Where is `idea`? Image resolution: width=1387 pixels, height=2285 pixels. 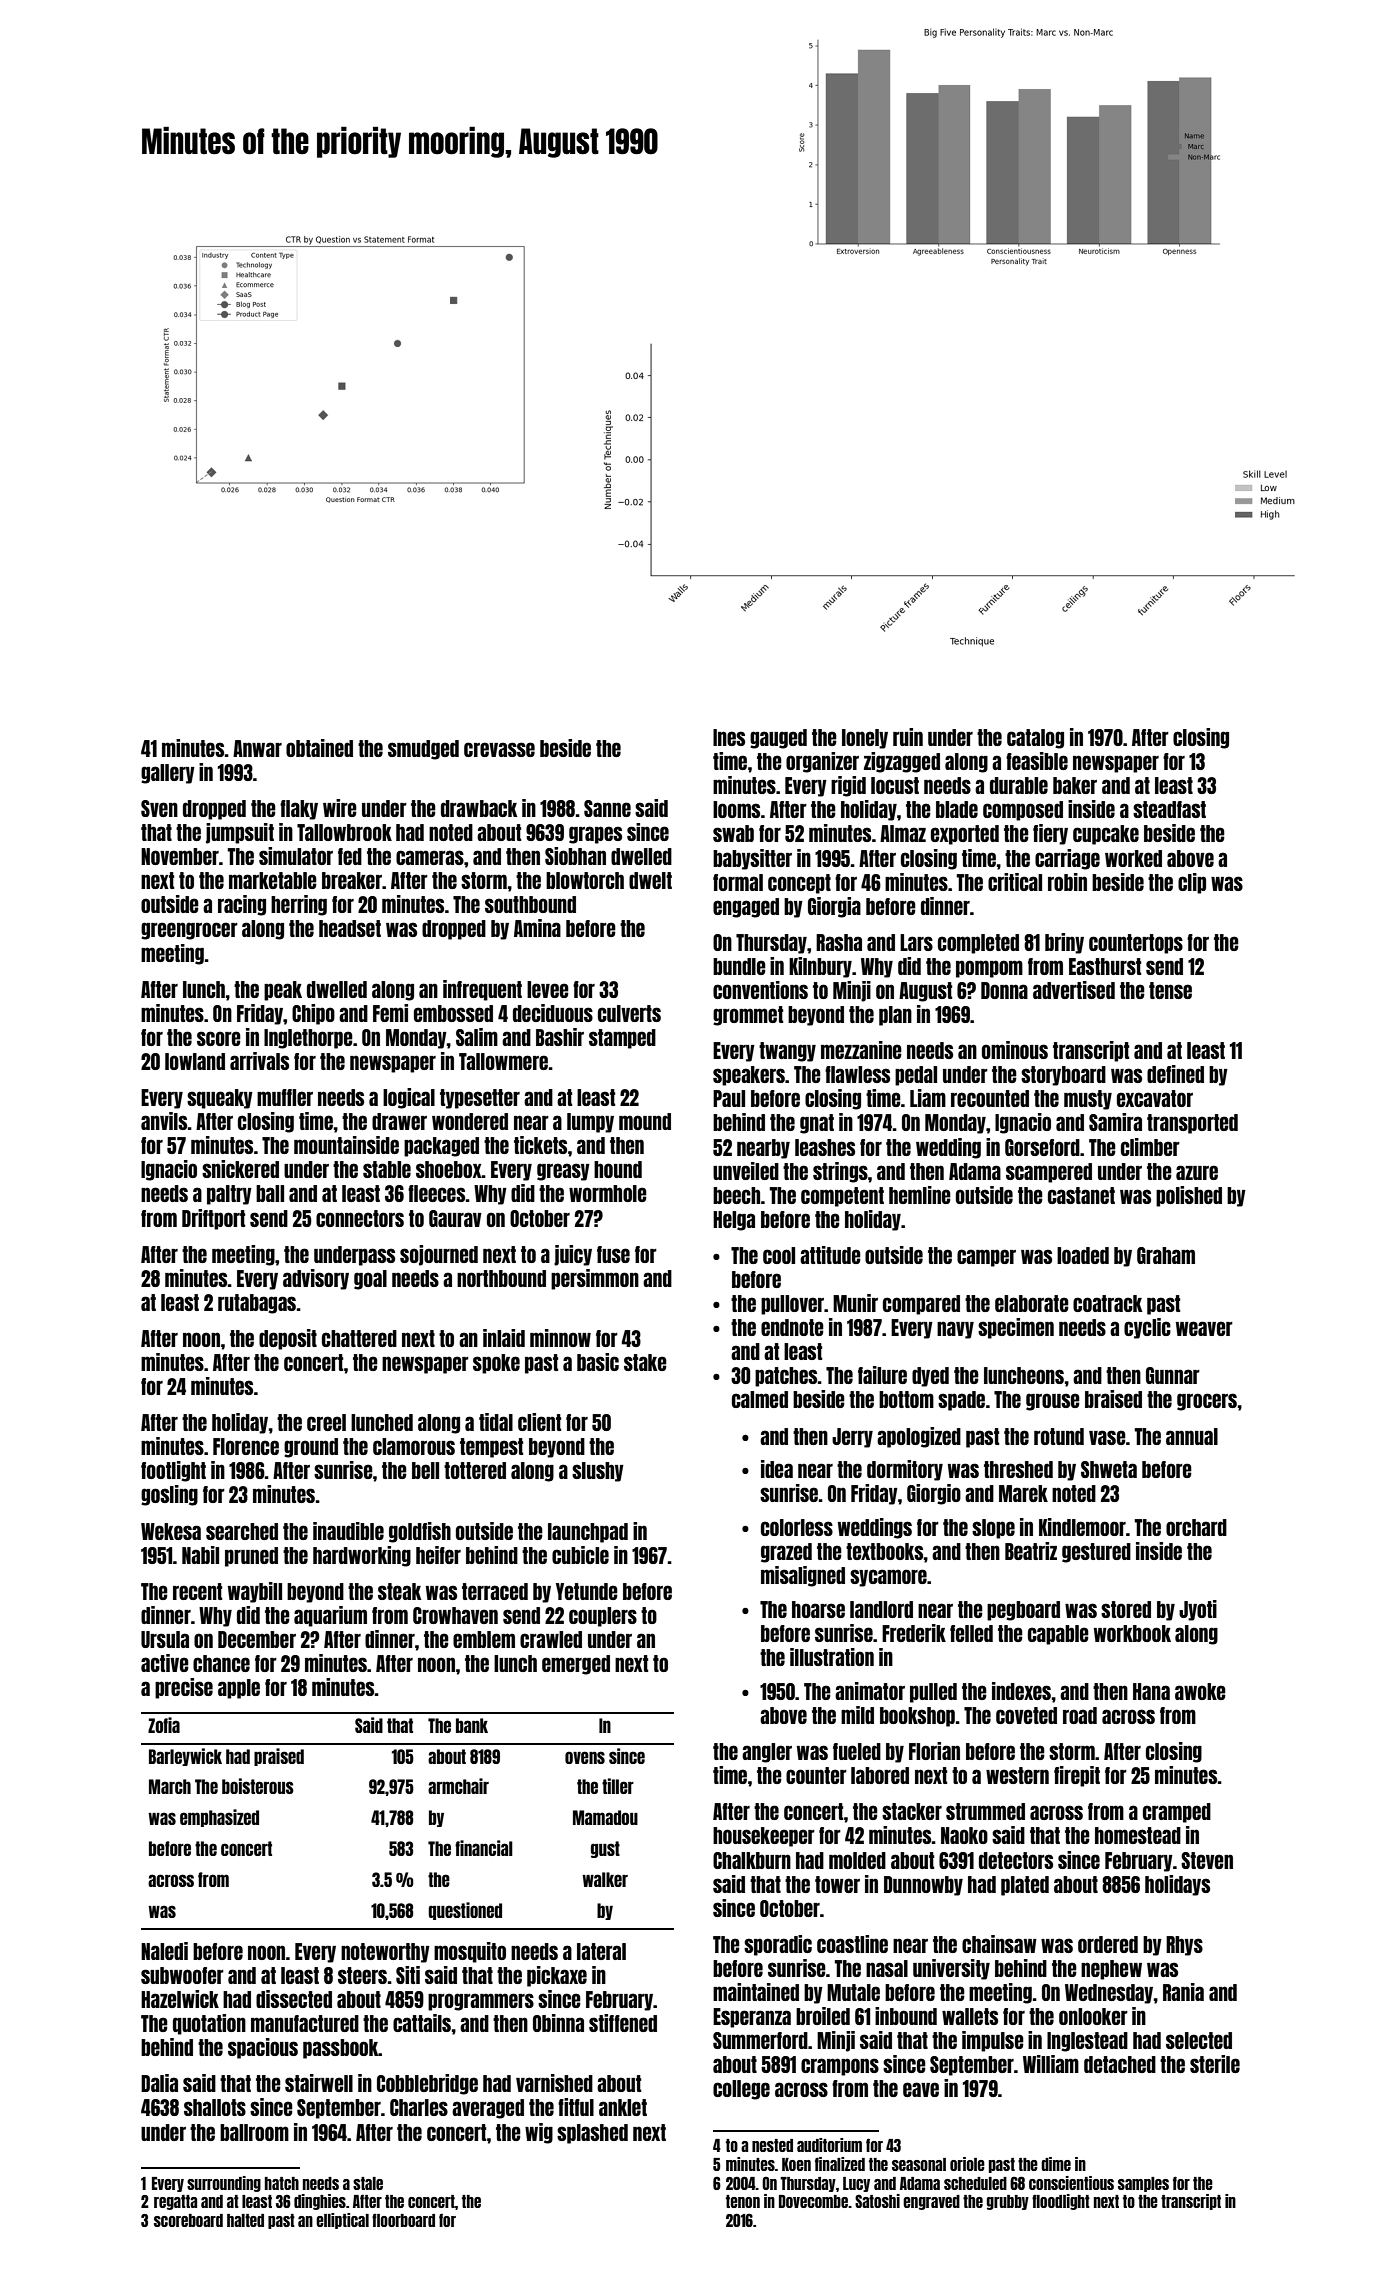 idea is located at coordinates (777, 1469).
